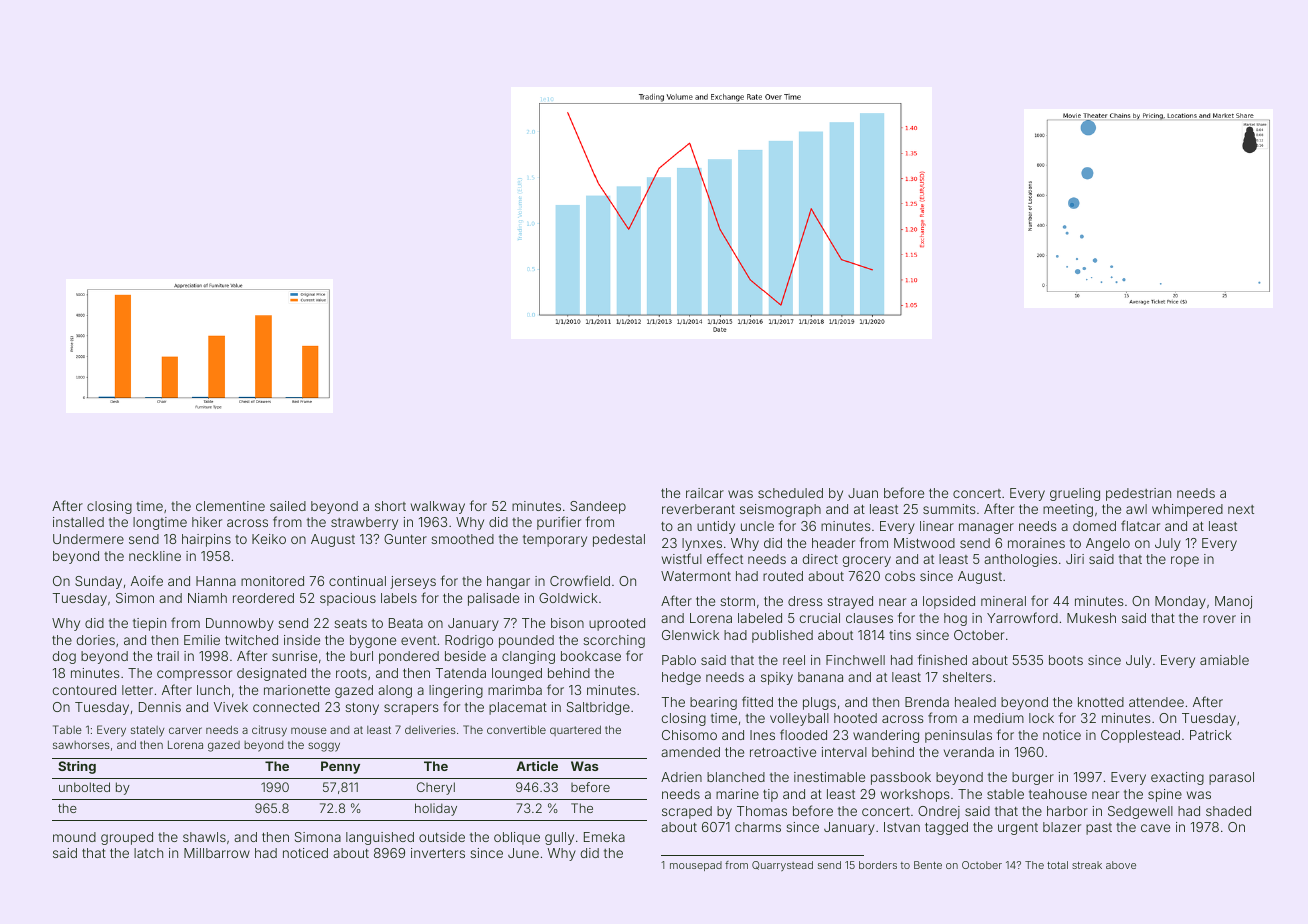 The image size is (1308, 924). I want to click on seismograph, so click(780, 510).
